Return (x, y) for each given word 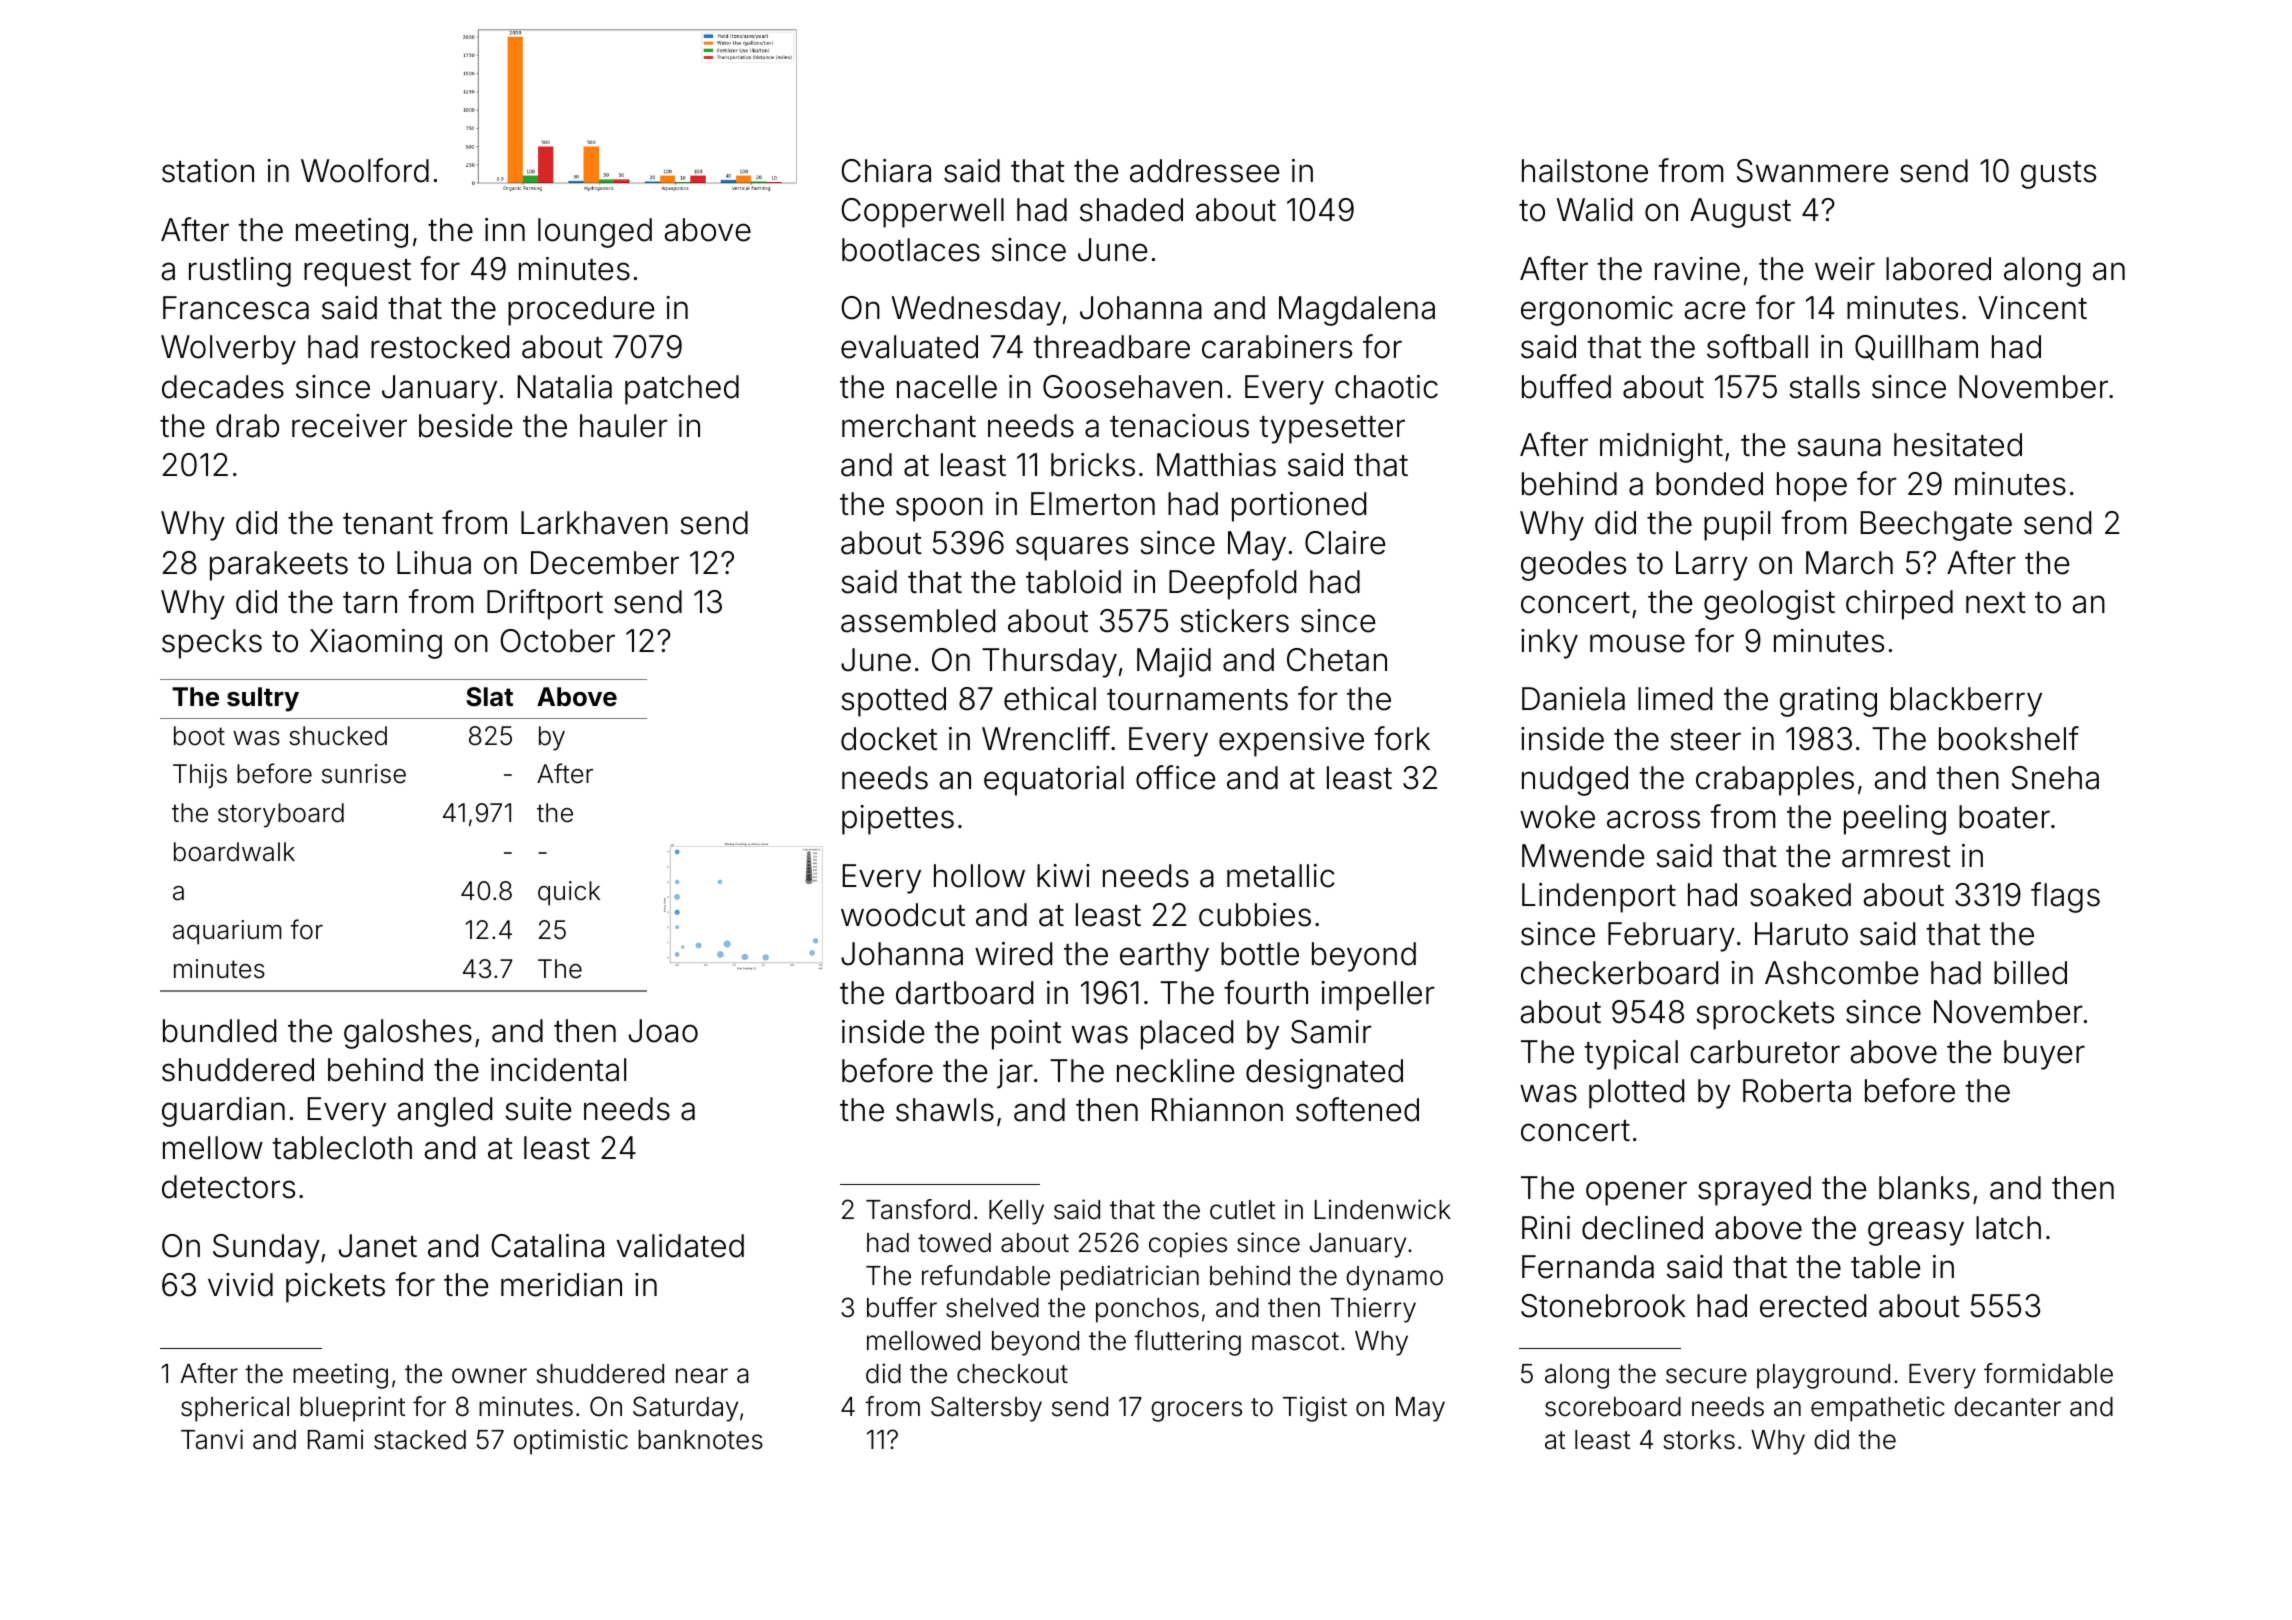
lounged (595, 233)
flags (2065, 897)
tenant (388, 524)
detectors (228, 1187)
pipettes (898, 820)
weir (1845, 269)
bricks (1093, 465)
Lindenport (1599, 898)
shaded (1131, 210)
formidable (2048, 1373)
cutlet (1242, 1210)
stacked (420, 1440)
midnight (1661, 448)
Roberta (1797, 1091)
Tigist (1315, 1409)
